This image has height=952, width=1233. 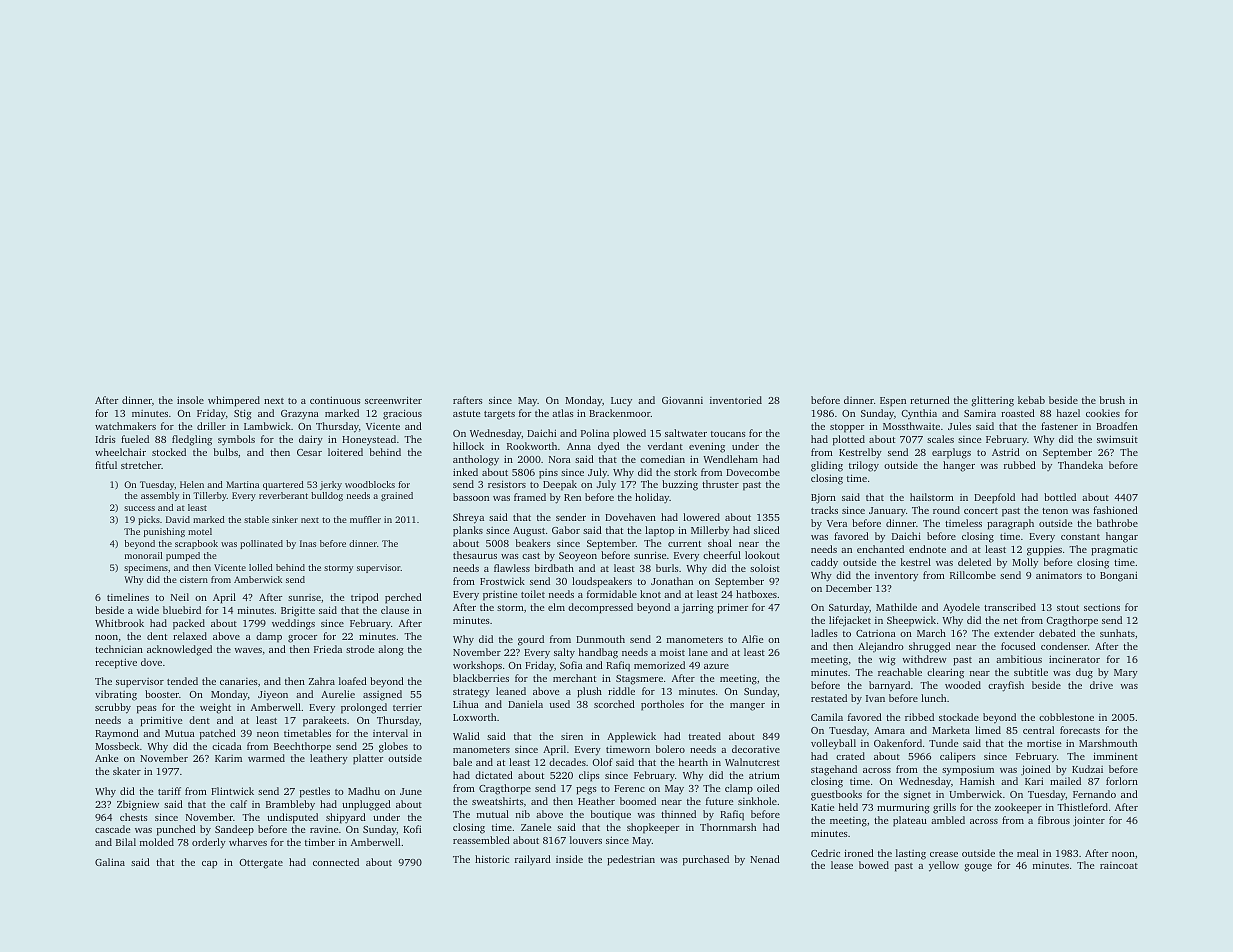 I want to click on Seoyeon, so click(x=578, y=557).
